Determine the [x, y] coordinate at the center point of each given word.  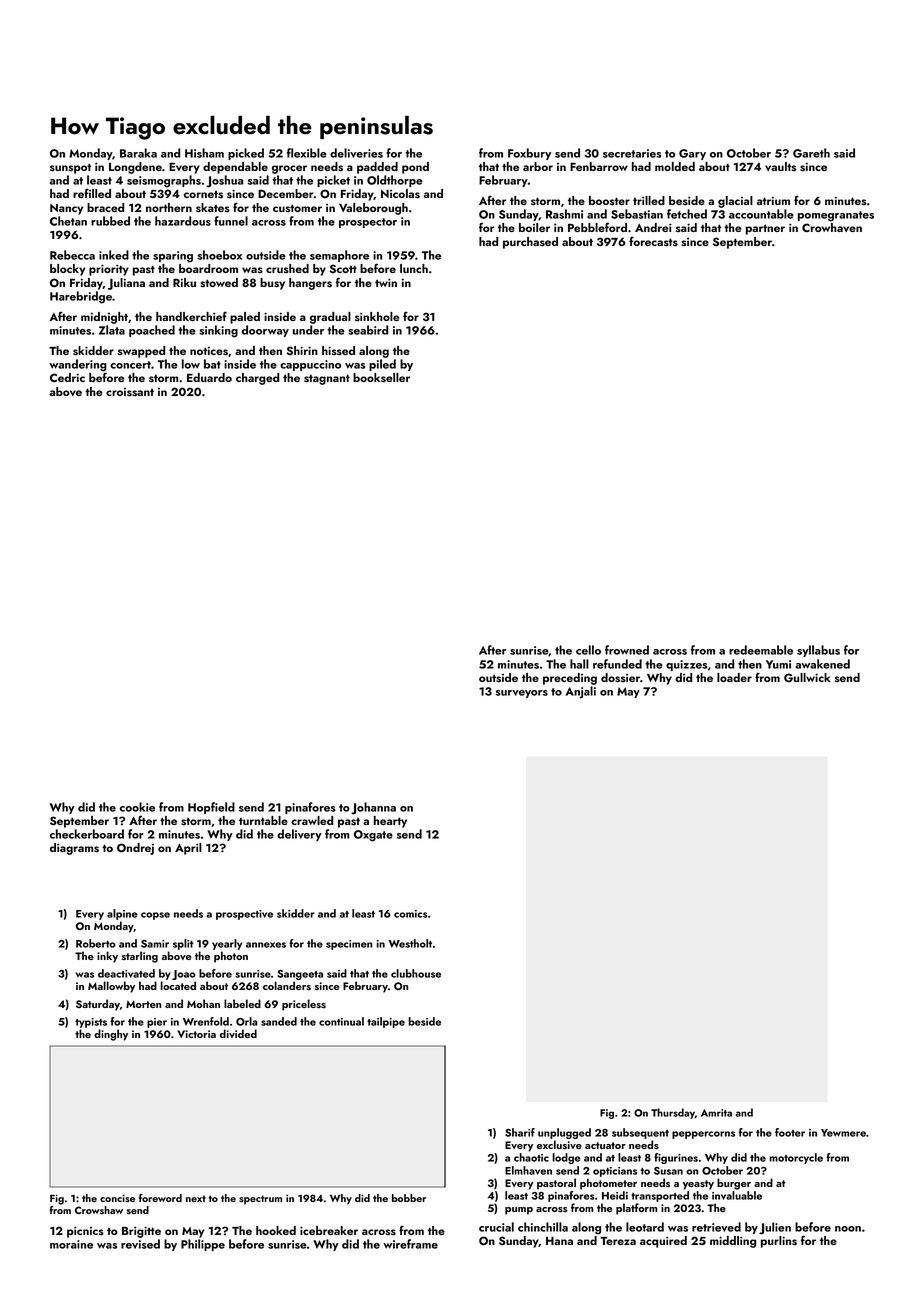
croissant [130, 392]
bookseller [381, 378]
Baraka [138, 153]
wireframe [410, 1244]
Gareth [811, 153]
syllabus [818, 651]
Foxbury [529, 154]
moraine [71, 1244]
